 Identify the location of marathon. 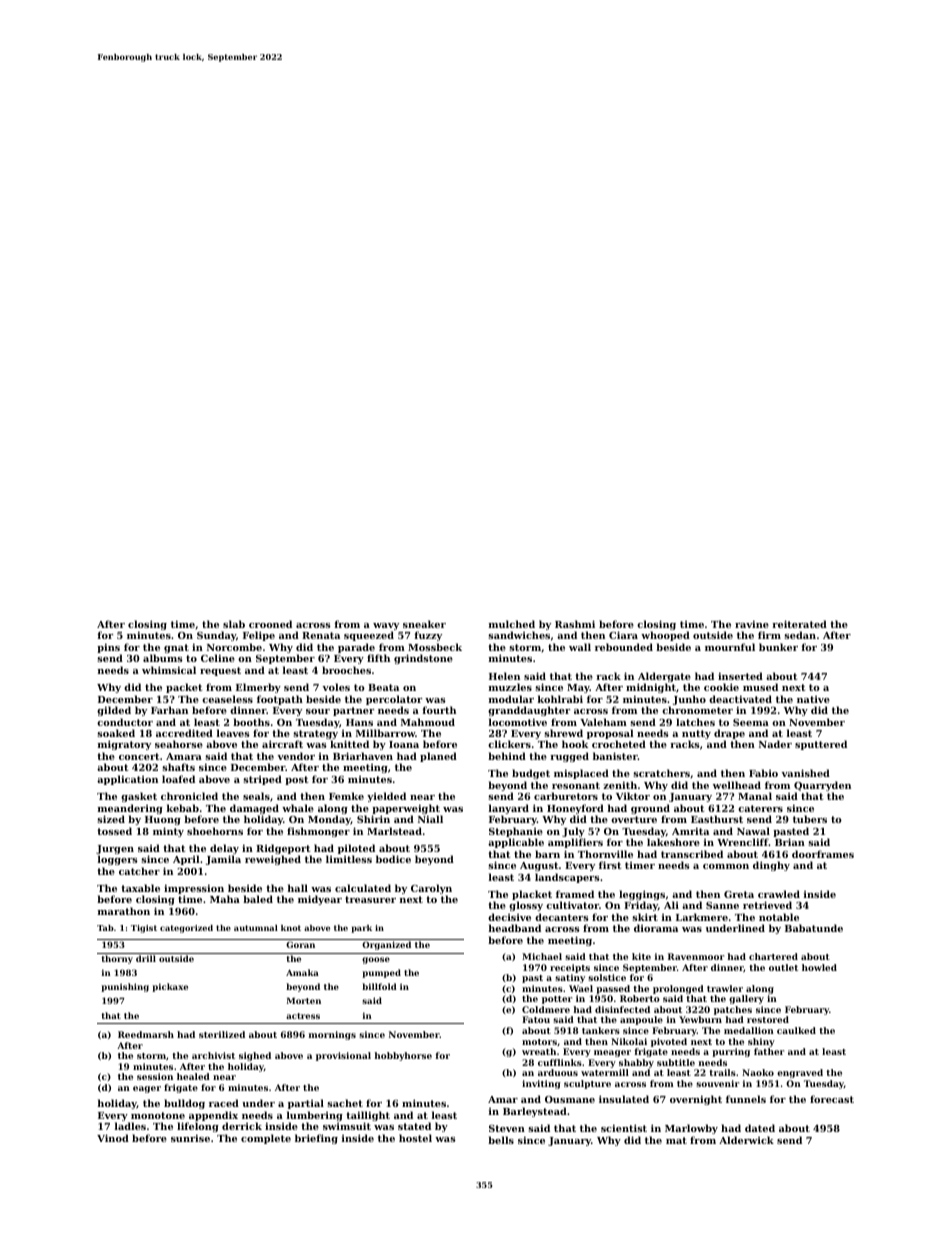
(124, 911).
